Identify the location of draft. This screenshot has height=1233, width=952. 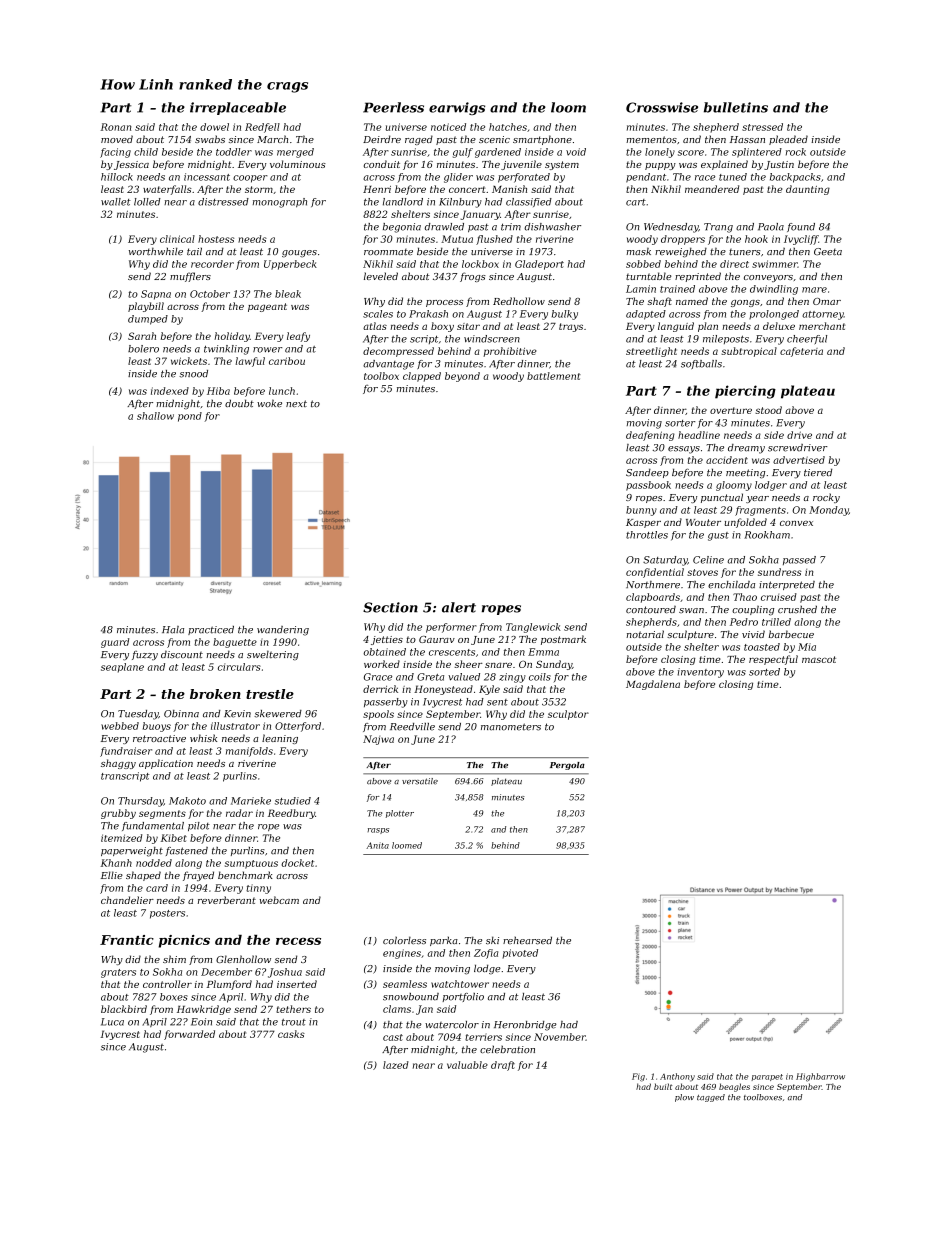
(503, 1066).
